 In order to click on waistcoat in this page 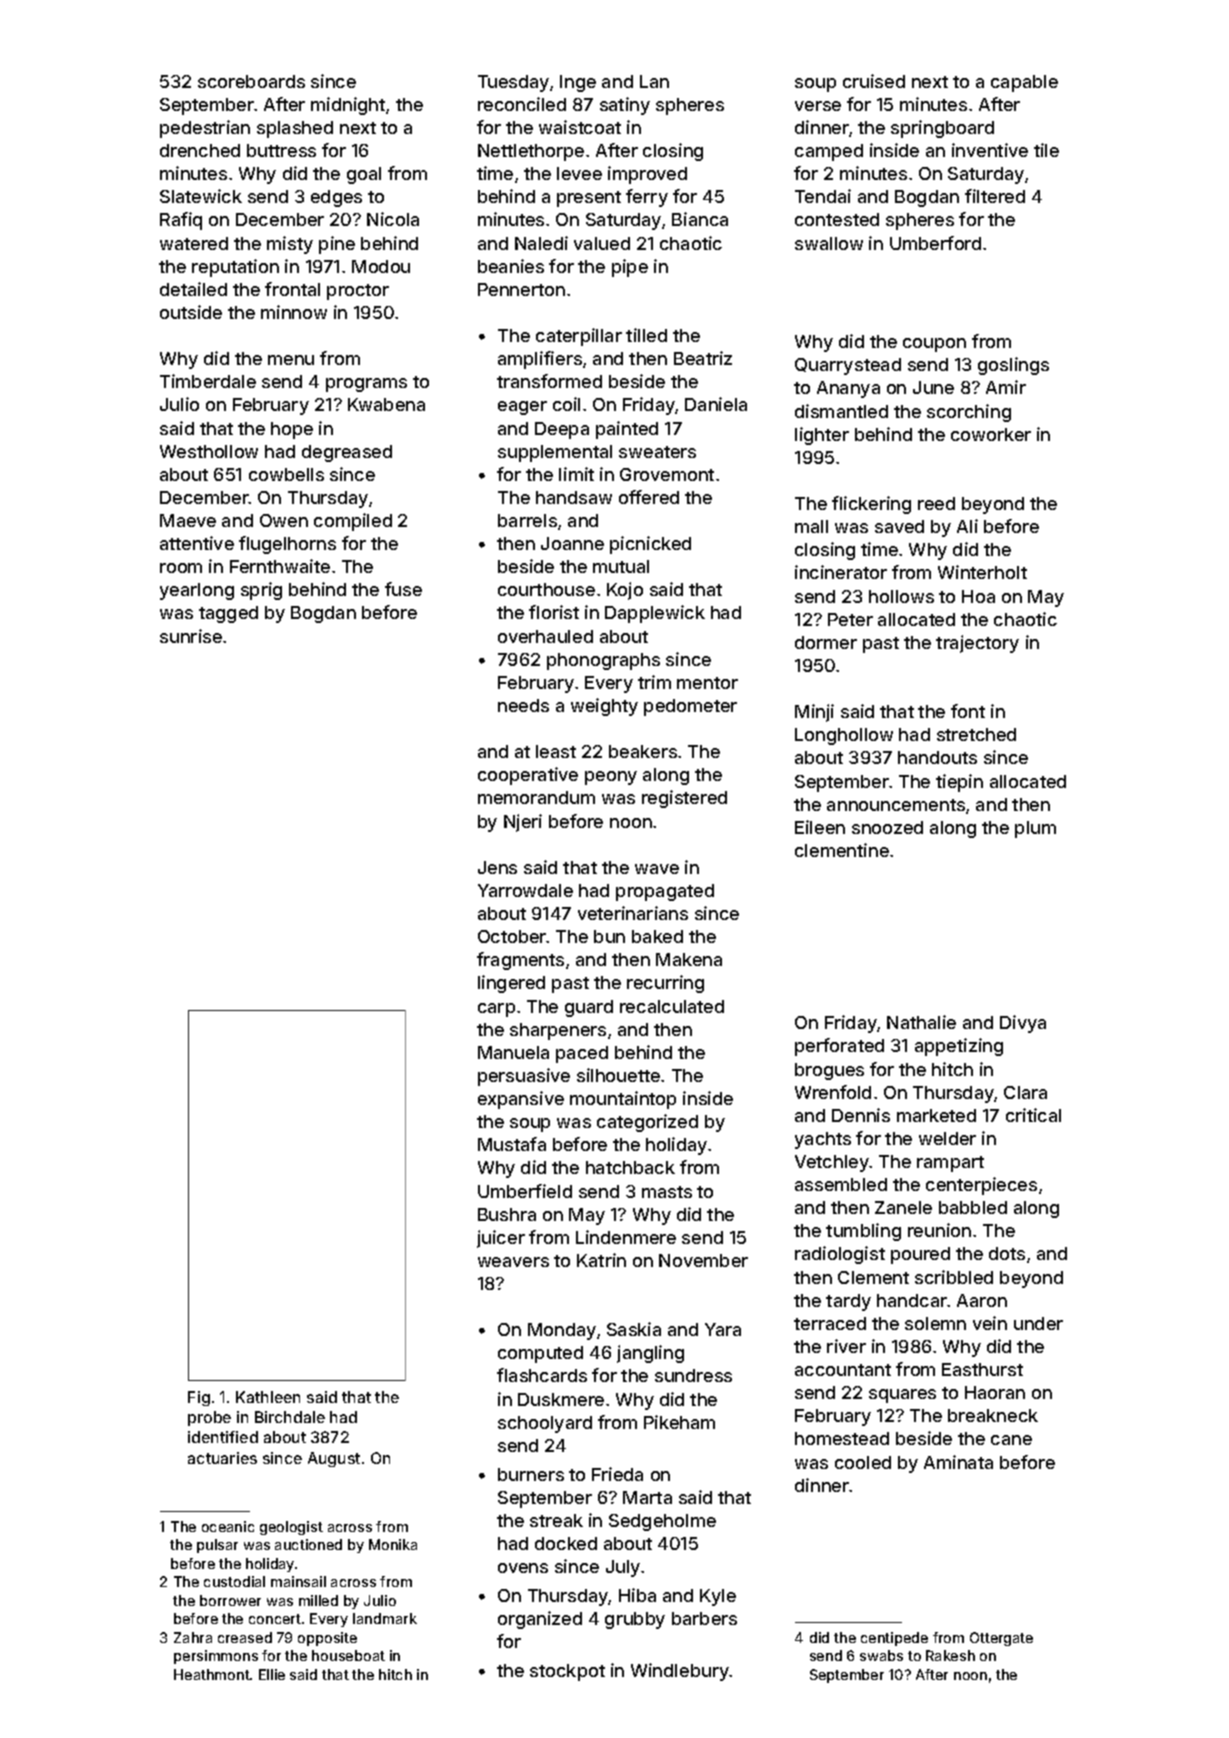, I will do `click(580, 127)`.
